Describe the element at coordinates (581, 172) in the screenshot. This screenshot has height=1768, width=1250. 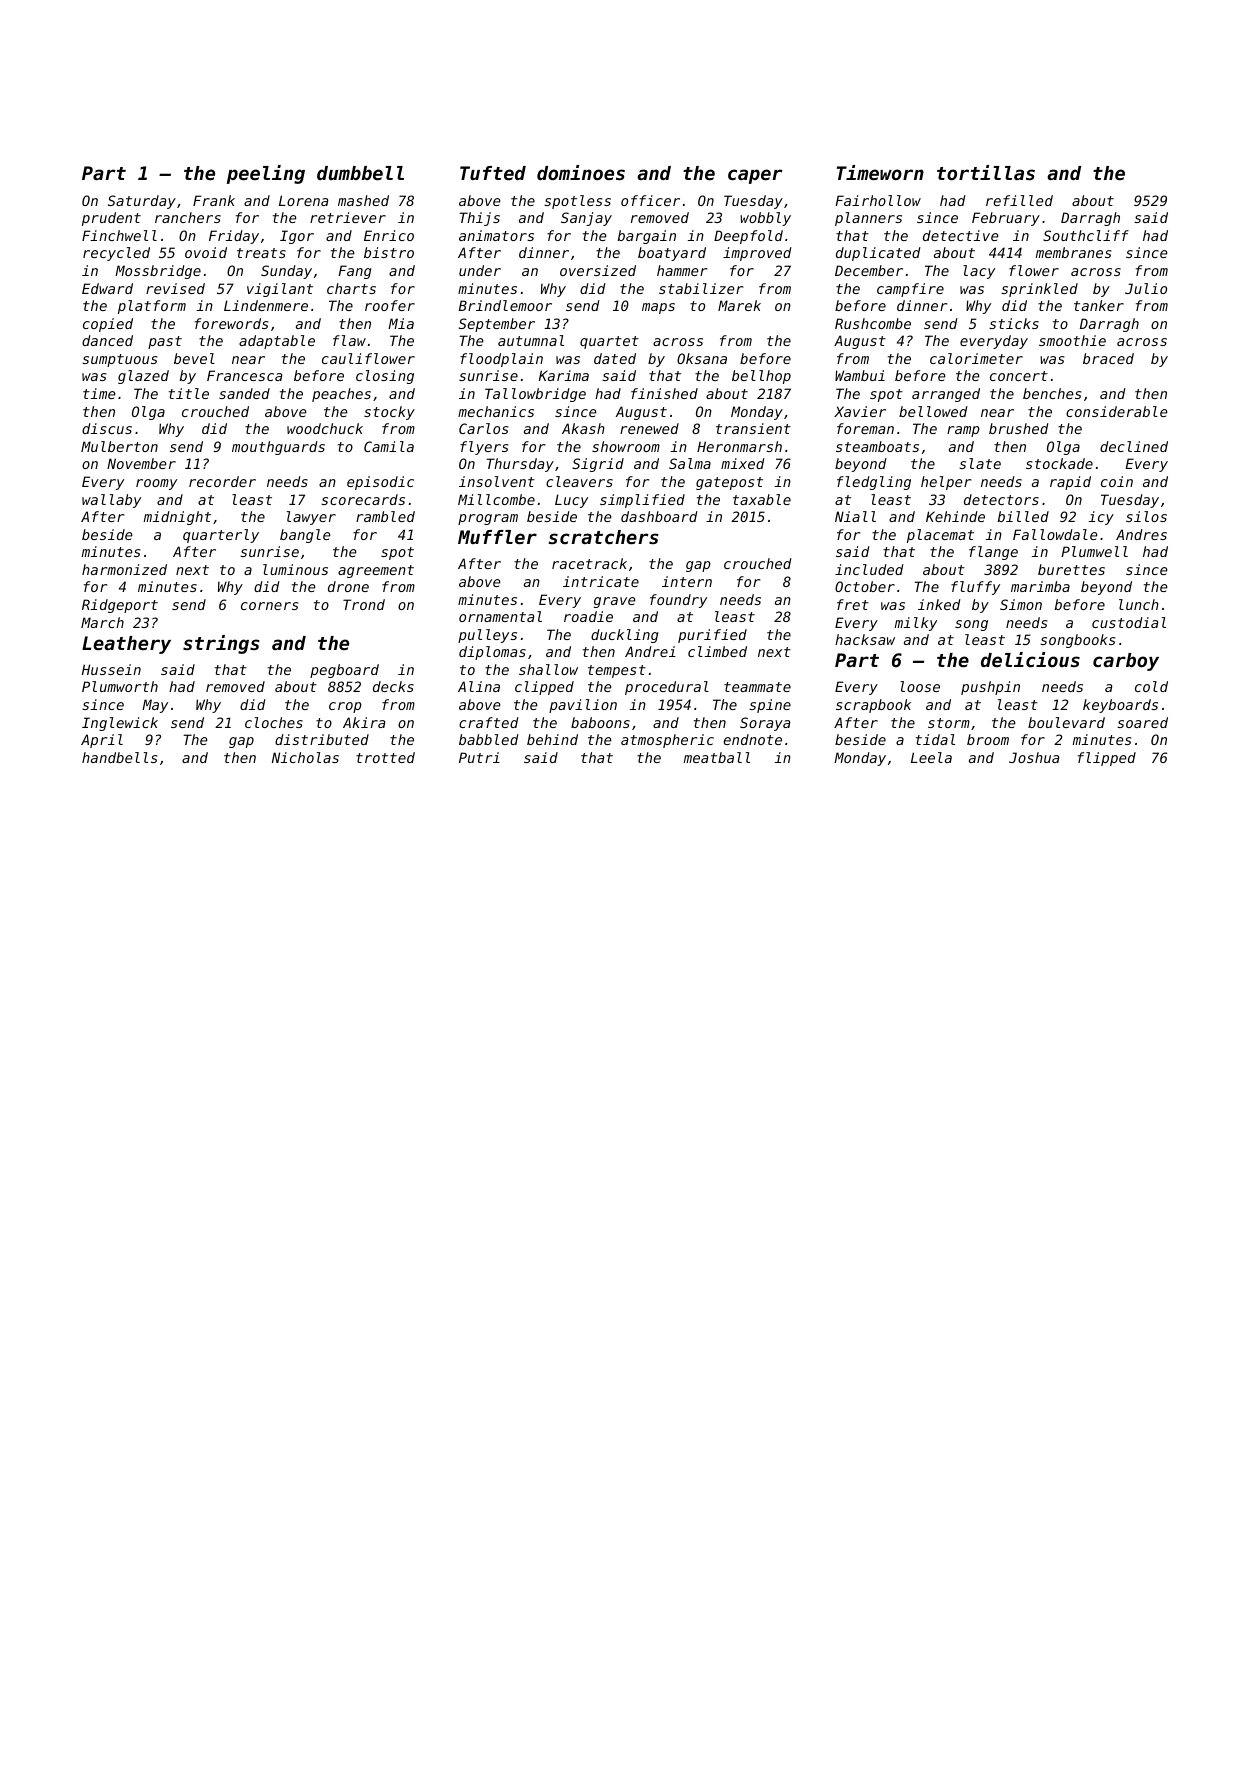
I see `dominoes` at that location.
